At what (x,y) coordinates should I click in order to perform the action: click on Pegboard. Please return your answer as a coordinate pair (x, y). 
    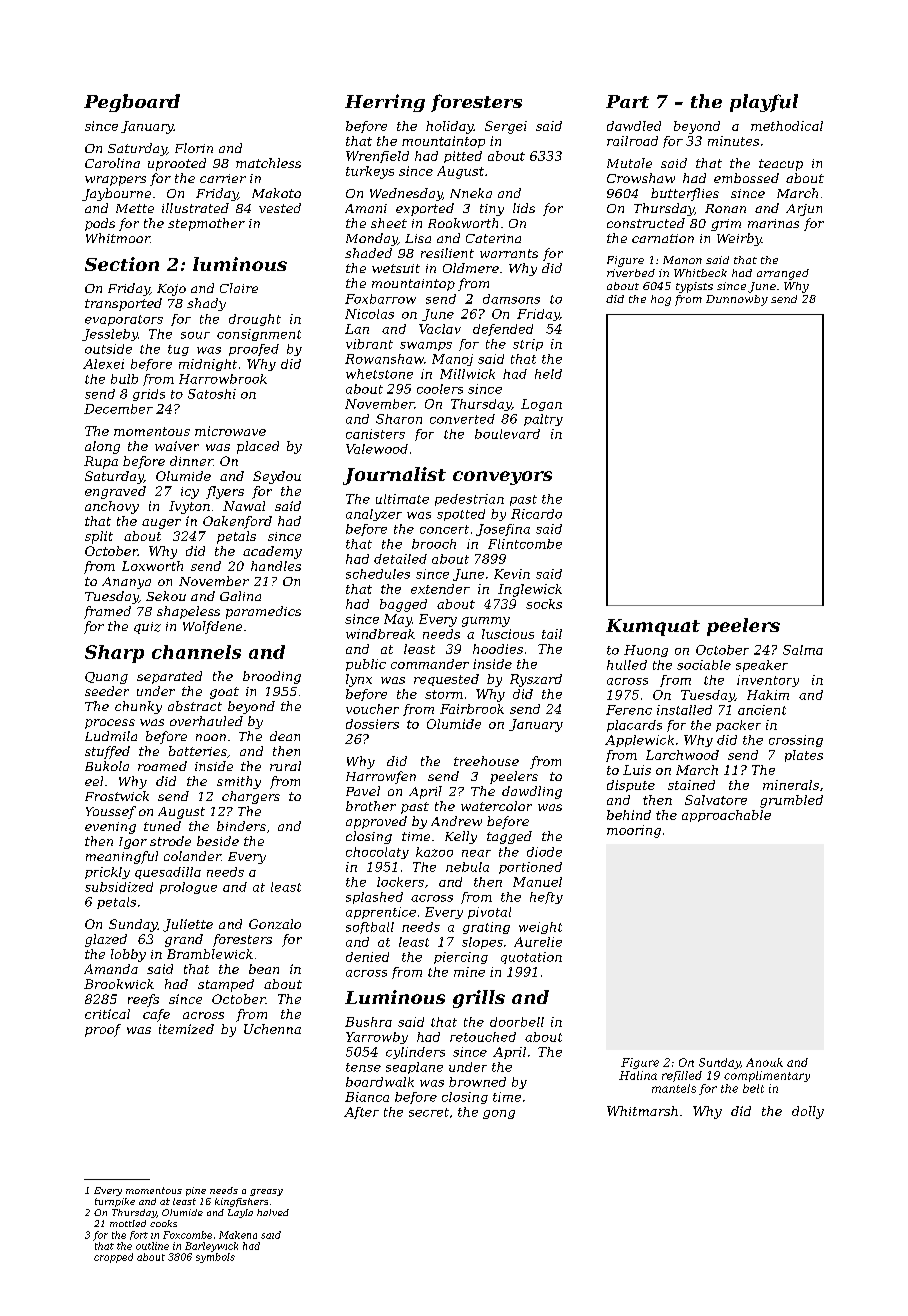
    Looking at the image, I should click on (132, 103).
